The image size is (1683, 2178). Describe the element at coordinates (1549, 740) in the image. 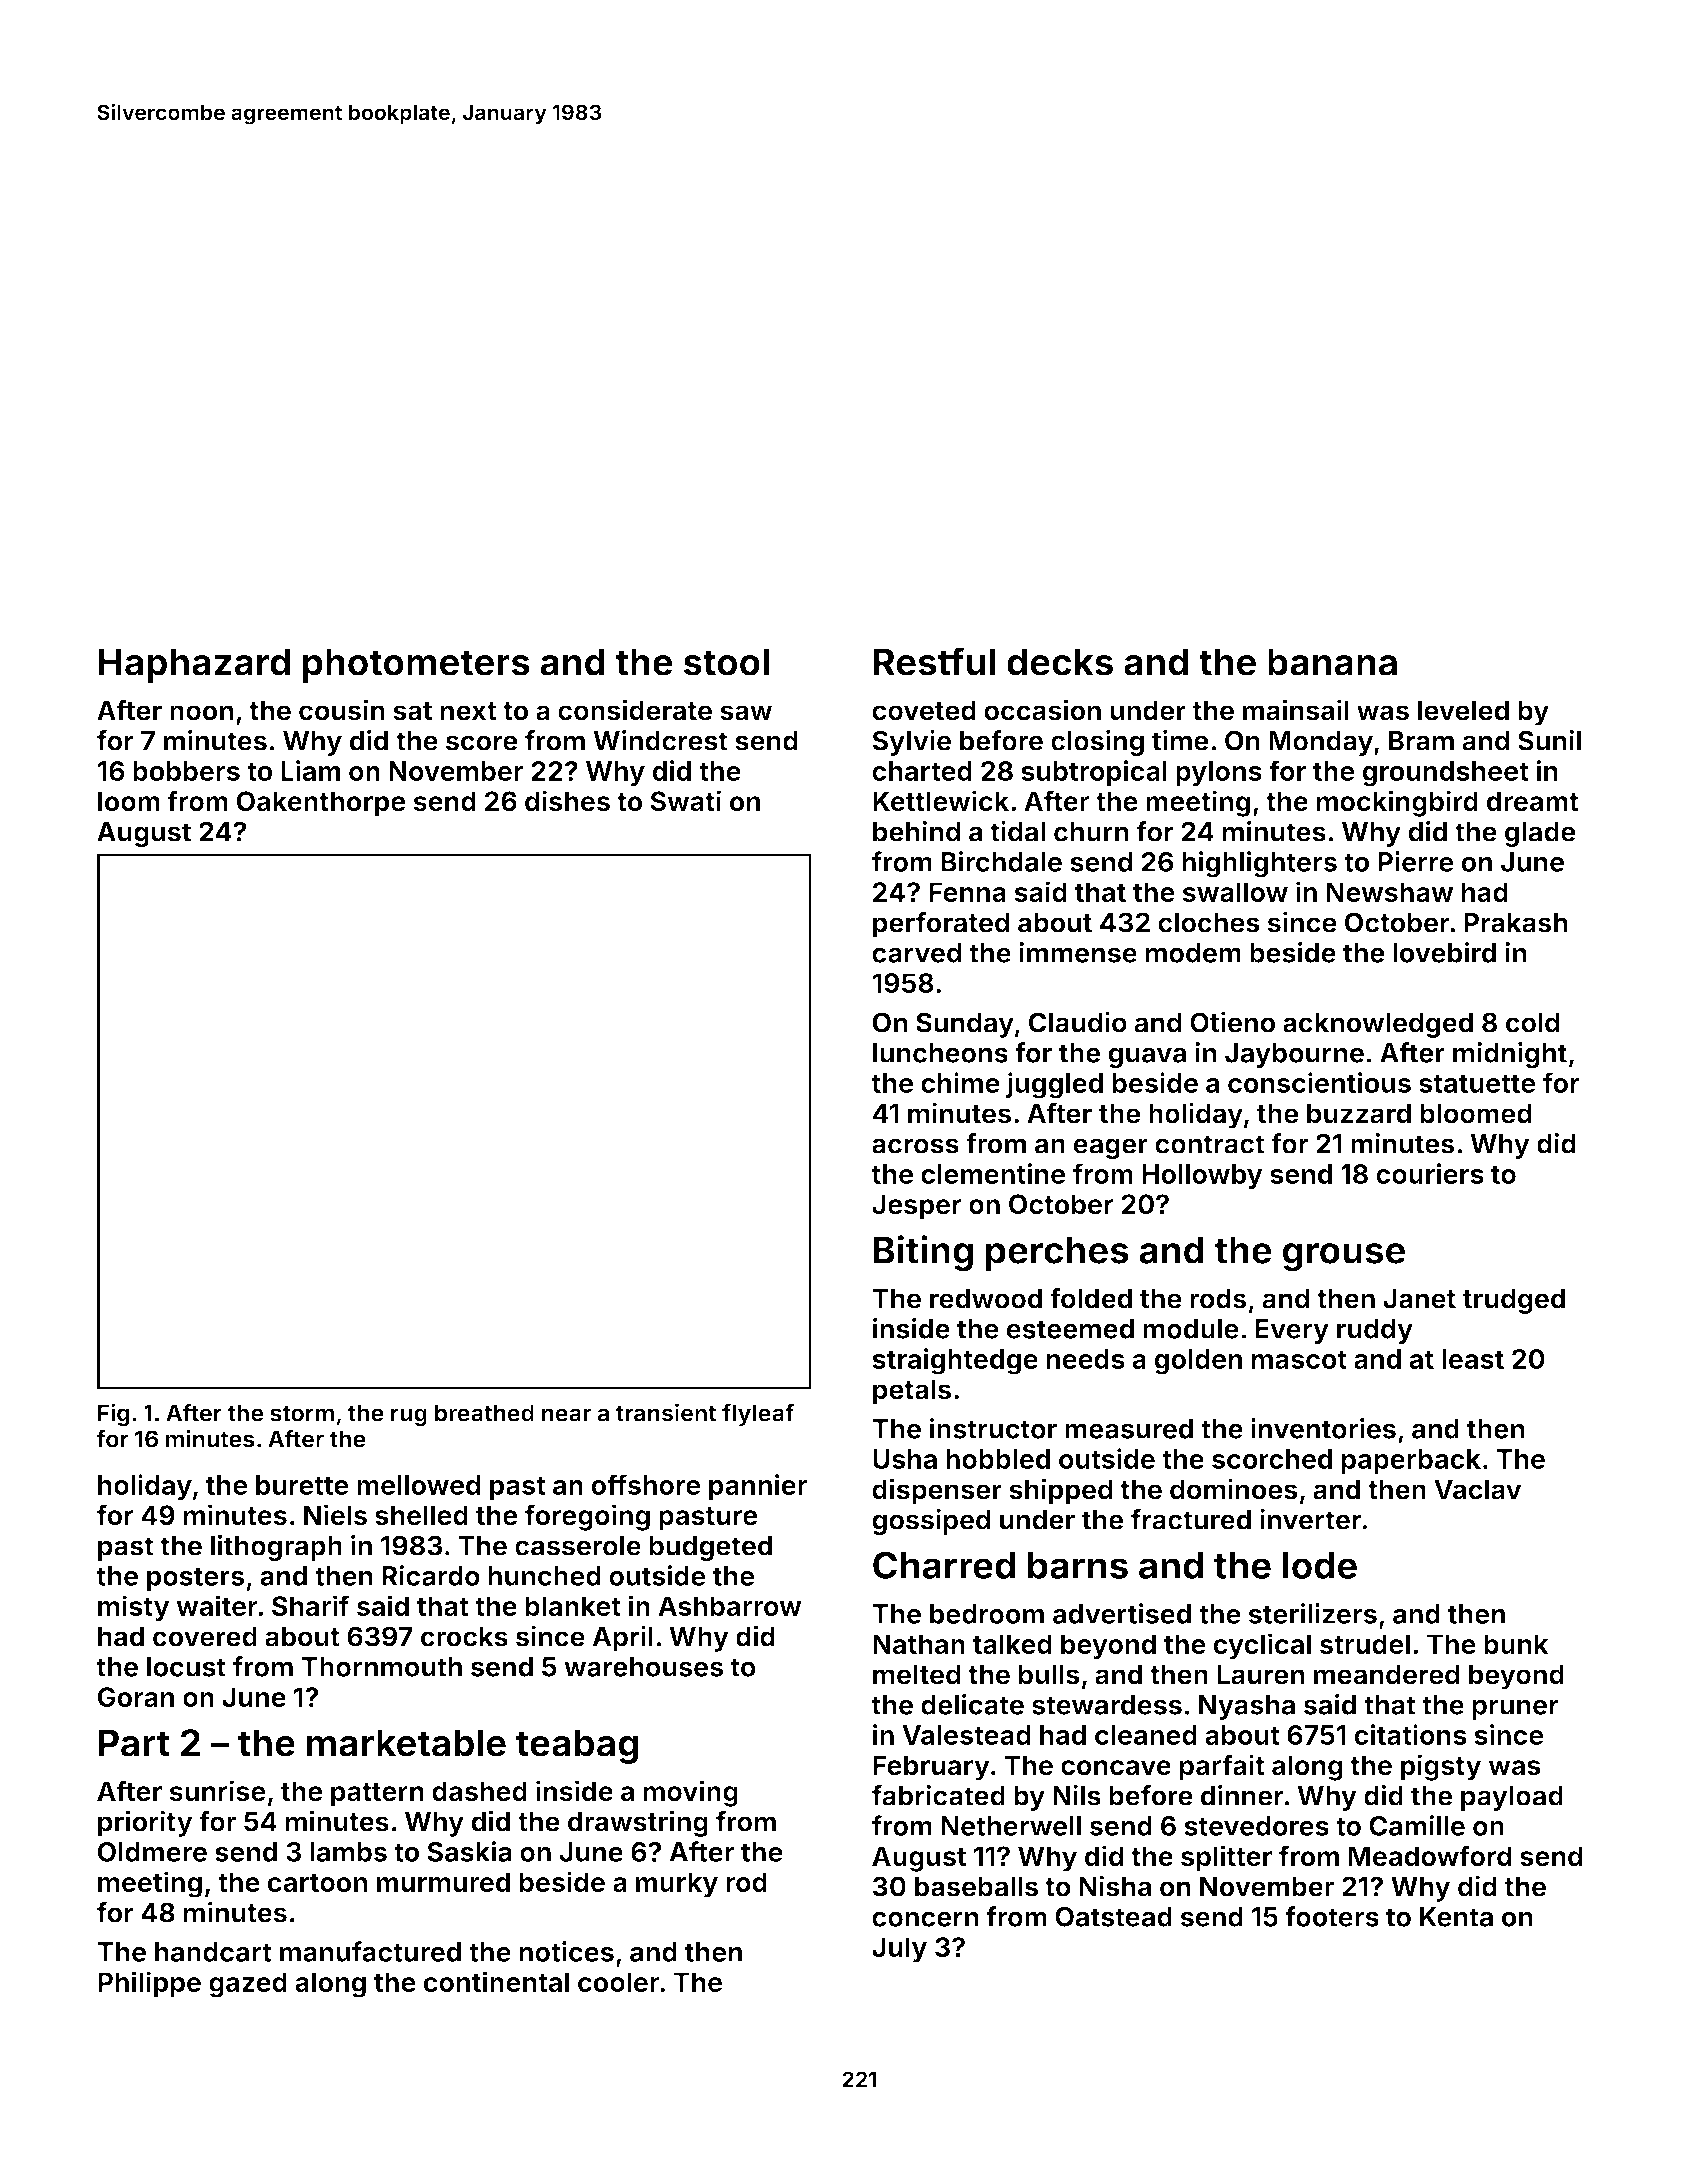

I see `Sunil` at that location.
